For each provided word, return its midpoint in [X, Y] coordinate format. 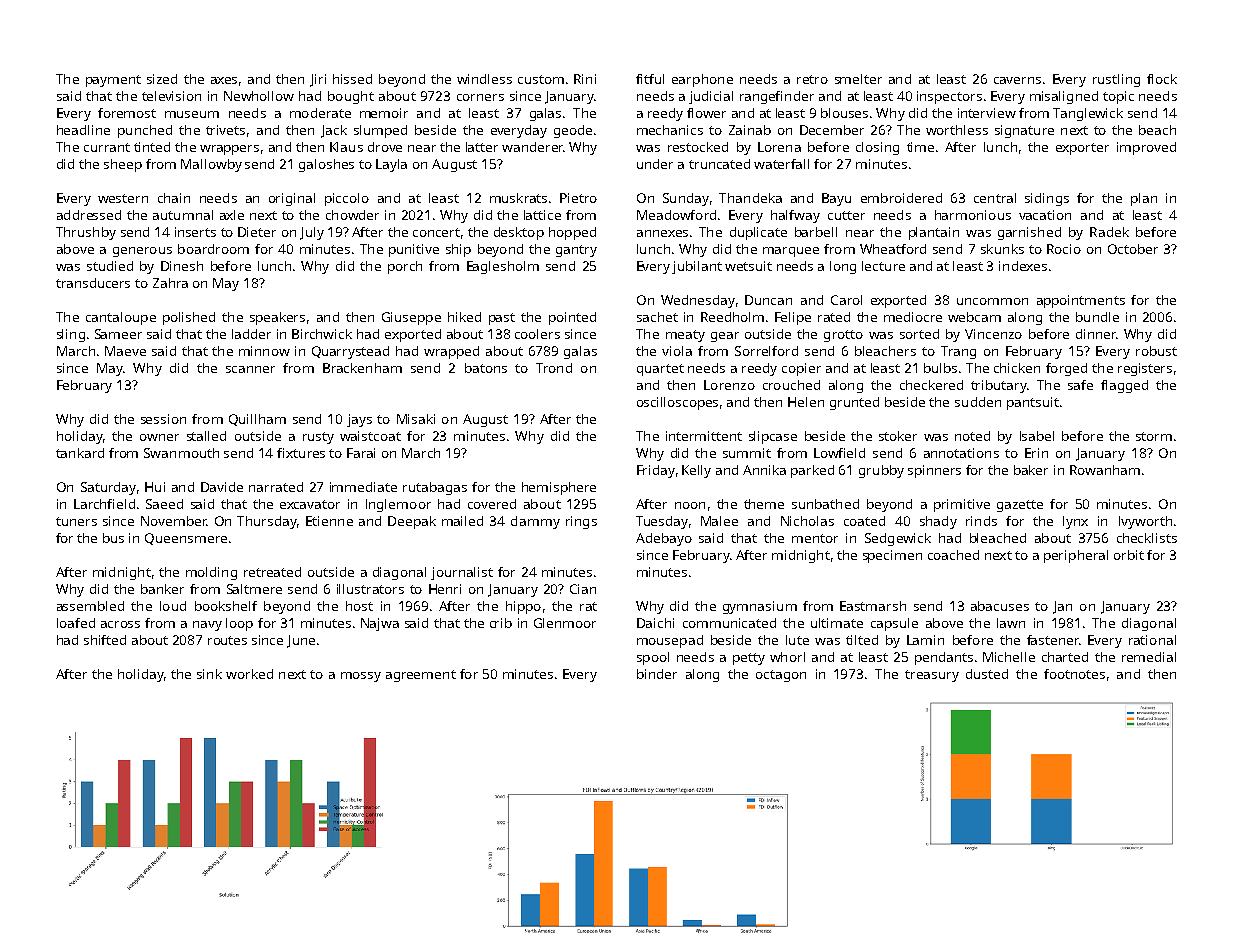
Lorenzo [729, 385]
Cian [583, 589]
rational [1152, 640]
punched [145, 131]
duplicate [758, 233]
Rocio [1064, 249]
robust [1156, 351]
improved [1146, 148]
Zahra [170, 283]
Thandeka [750, 198]
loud [173, 606]
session [163, 419]
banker [162, 589]
